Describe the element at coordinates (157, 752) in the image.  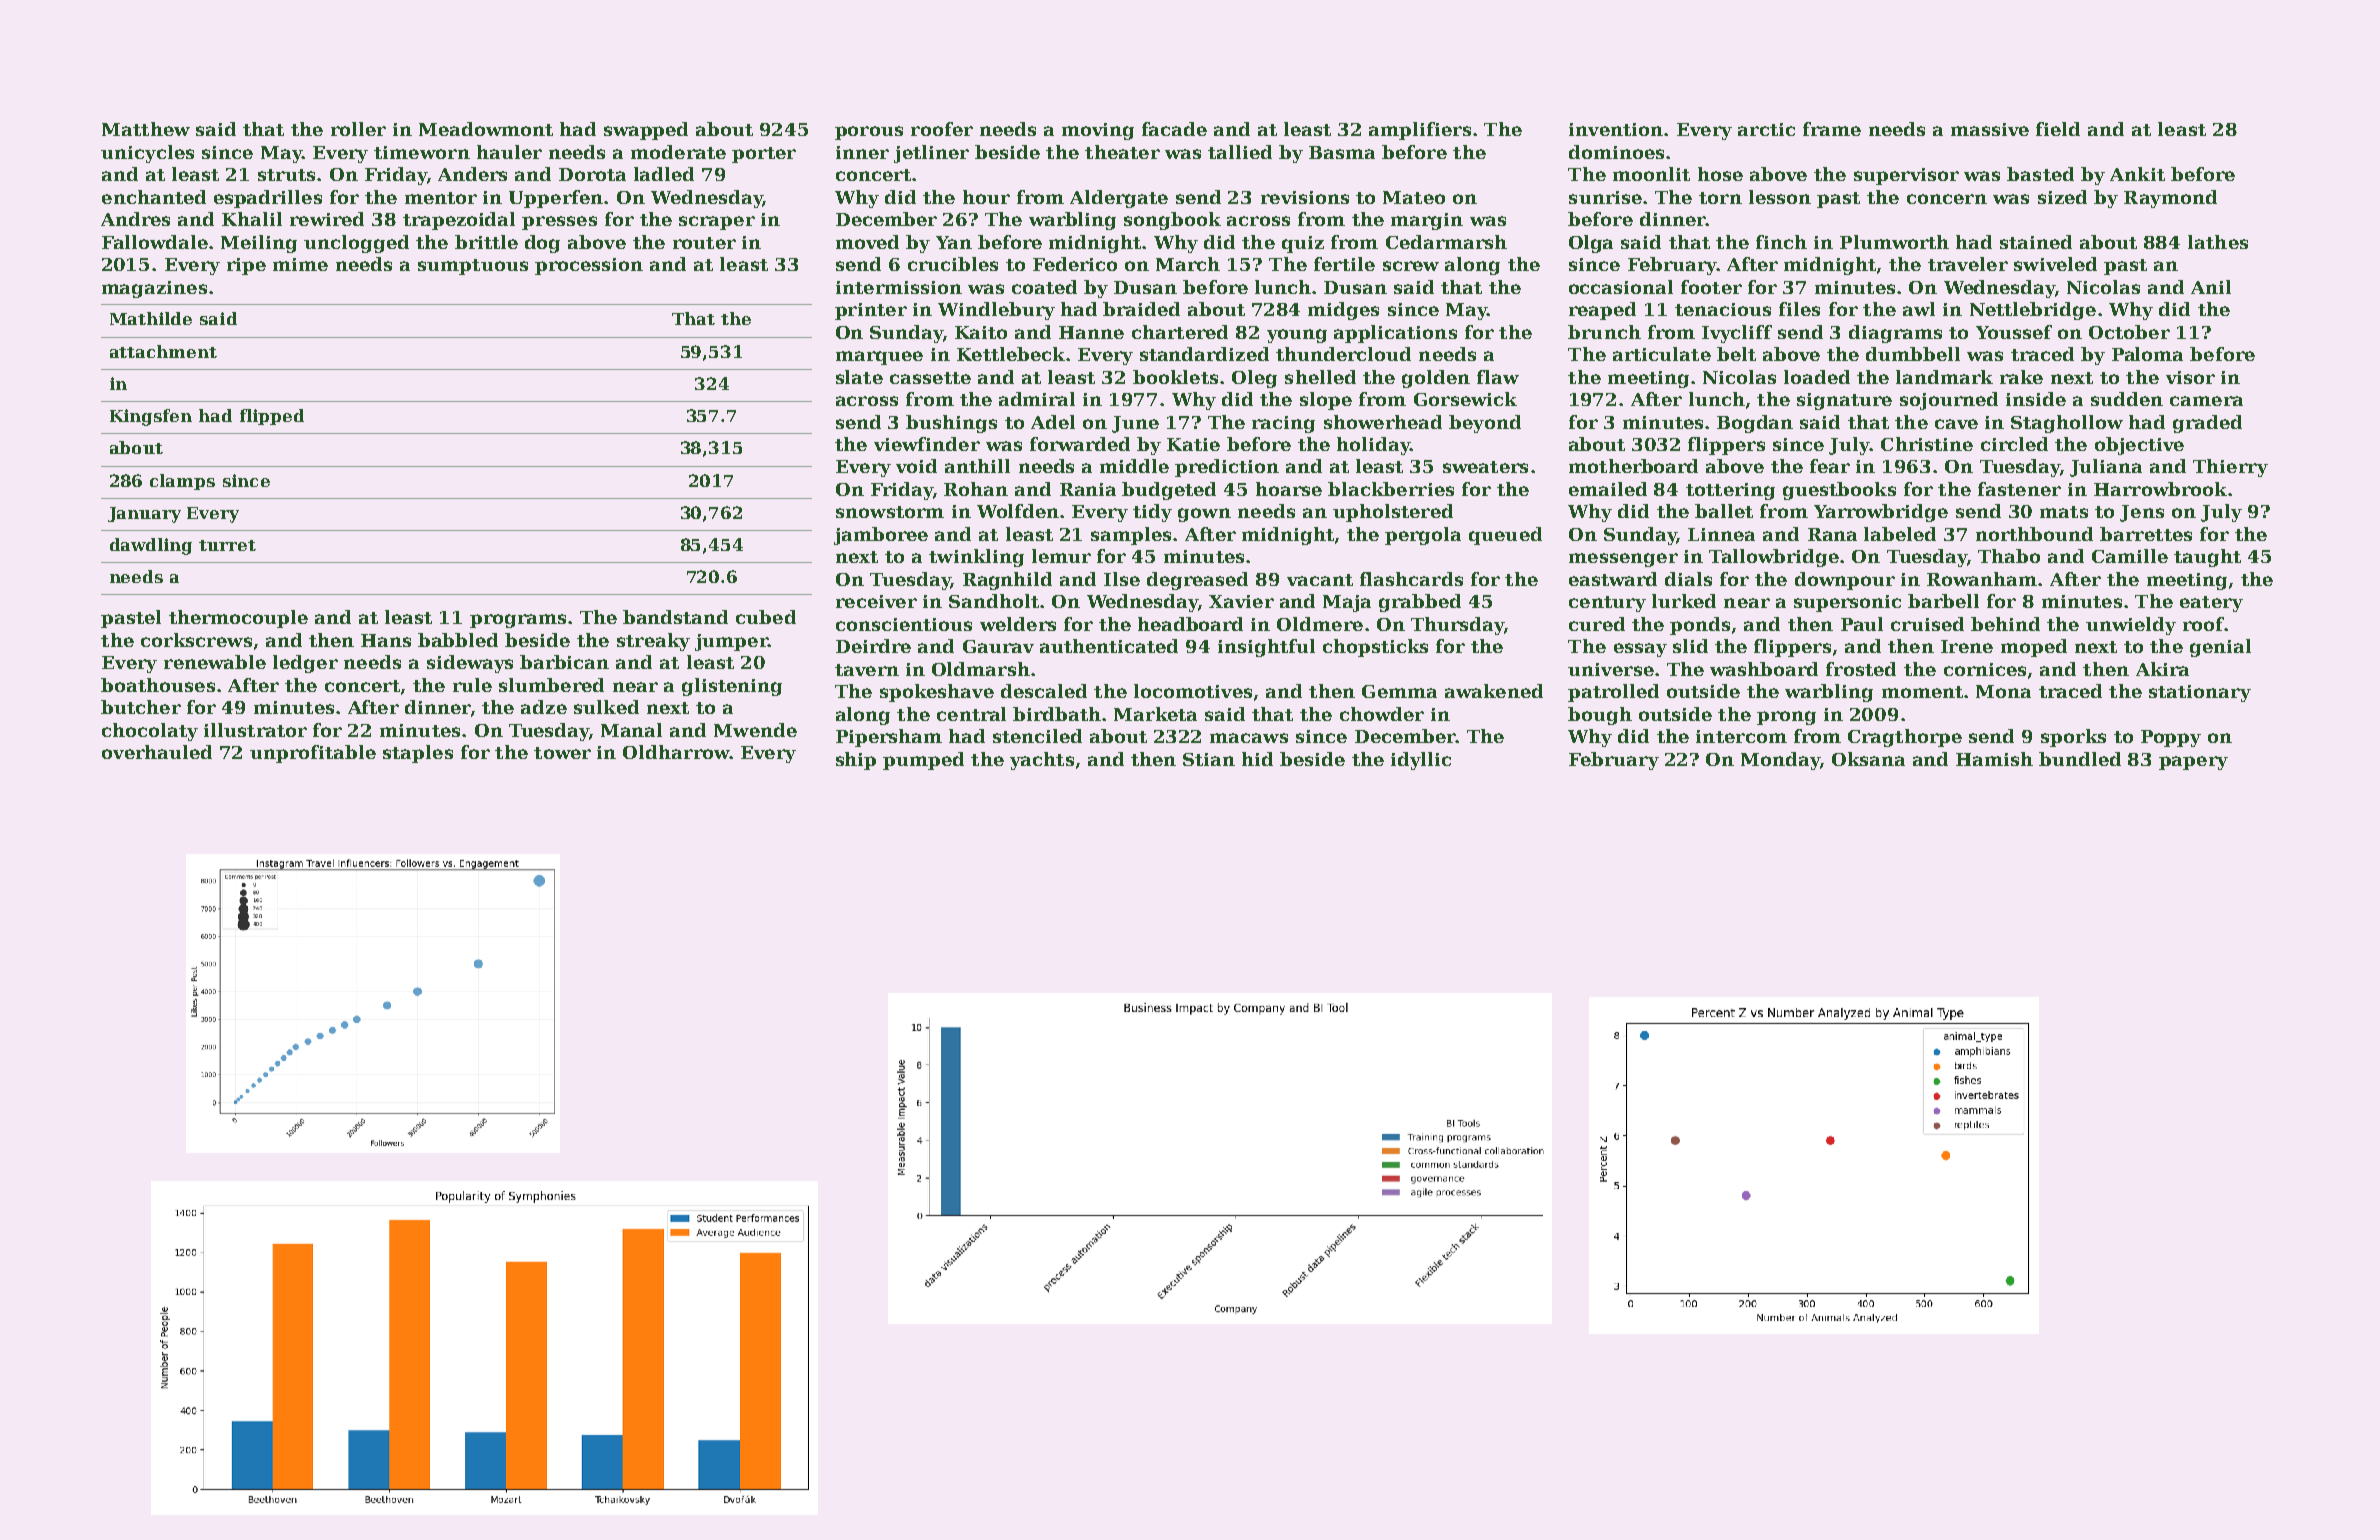
I see `overhauled` at that location.
